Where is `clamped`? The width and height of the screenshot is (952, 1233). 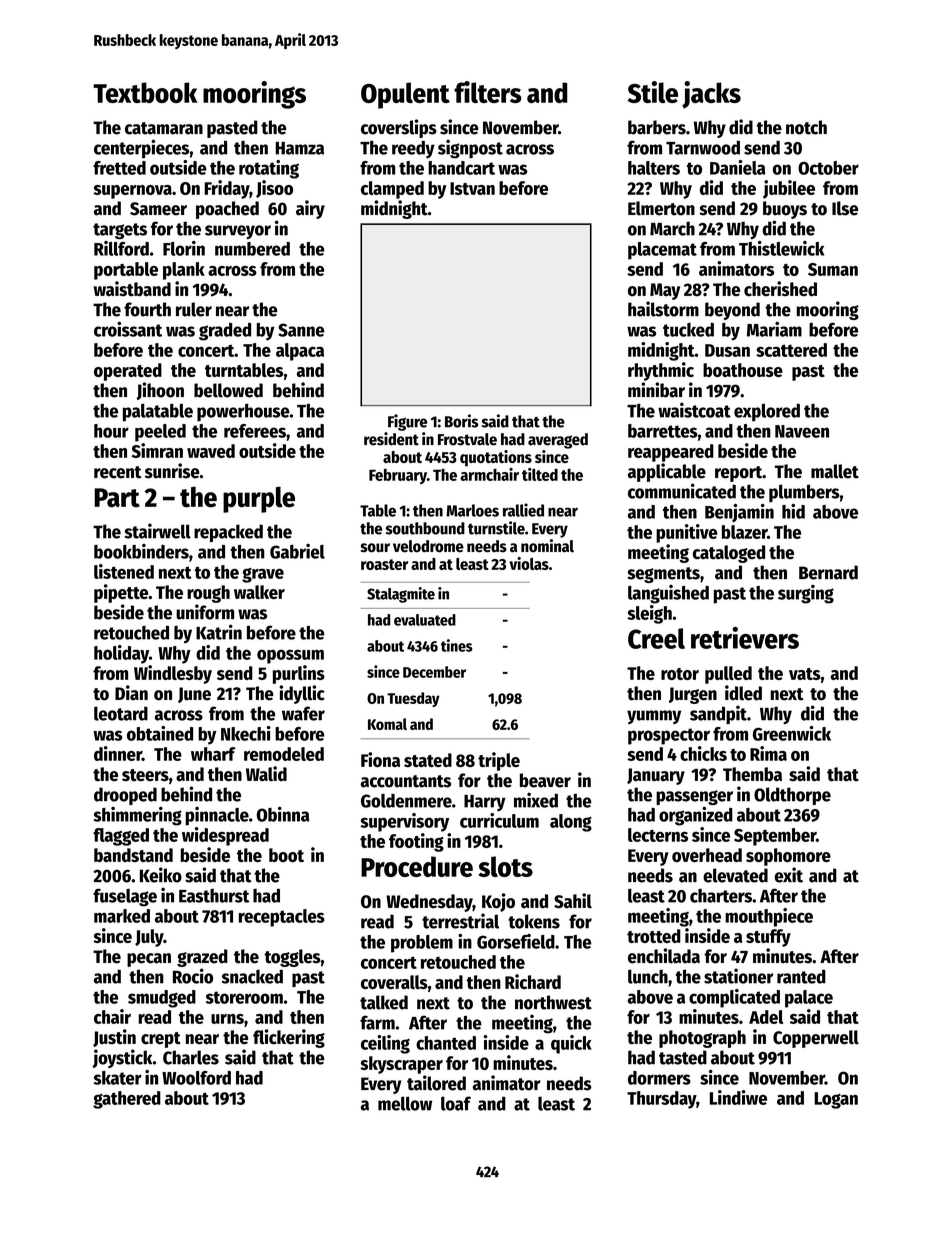 clamped is located at coordinates (392, 190).
